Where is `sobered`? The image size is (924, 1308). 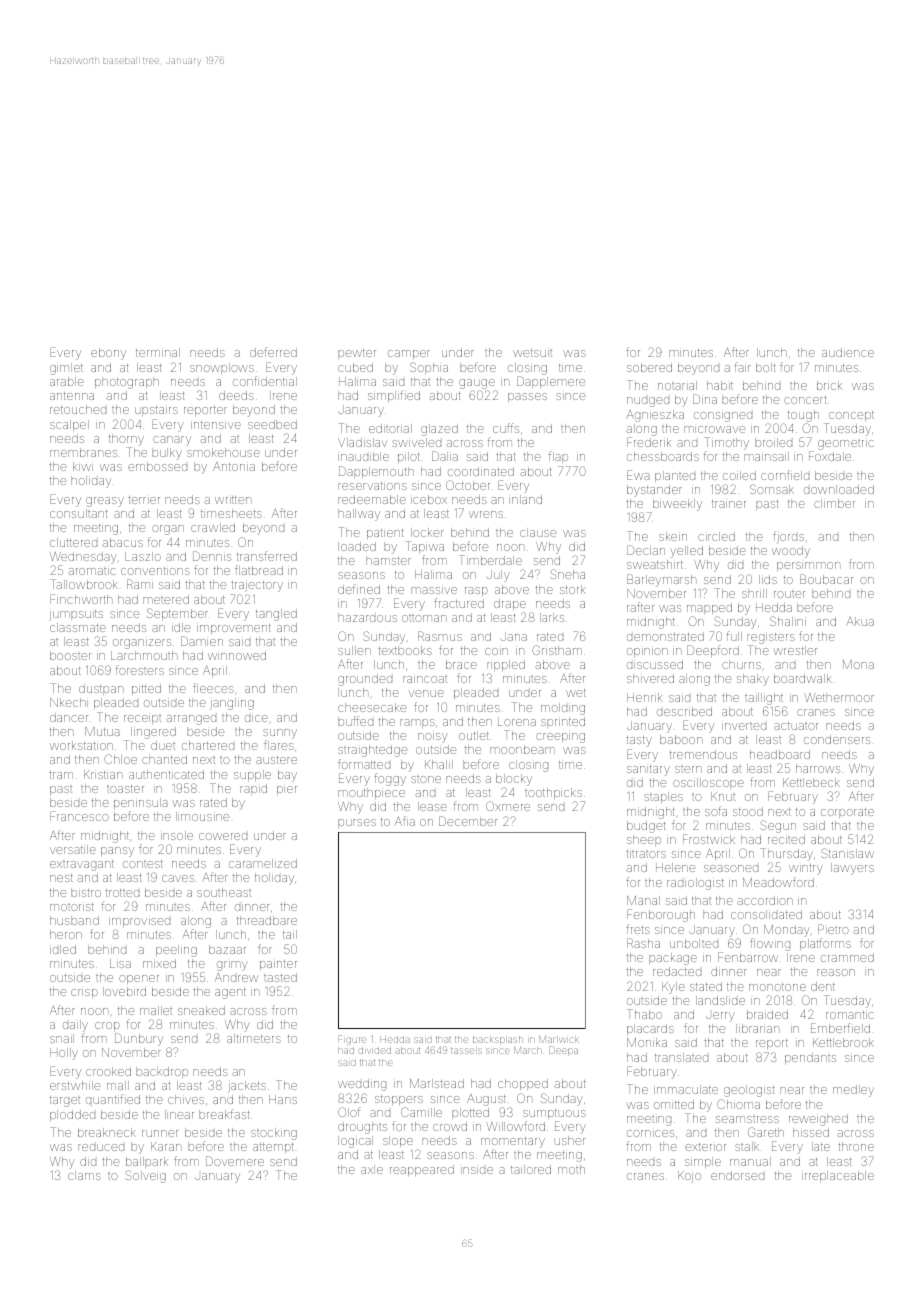 sobered is located at coordinates (649, 367).
